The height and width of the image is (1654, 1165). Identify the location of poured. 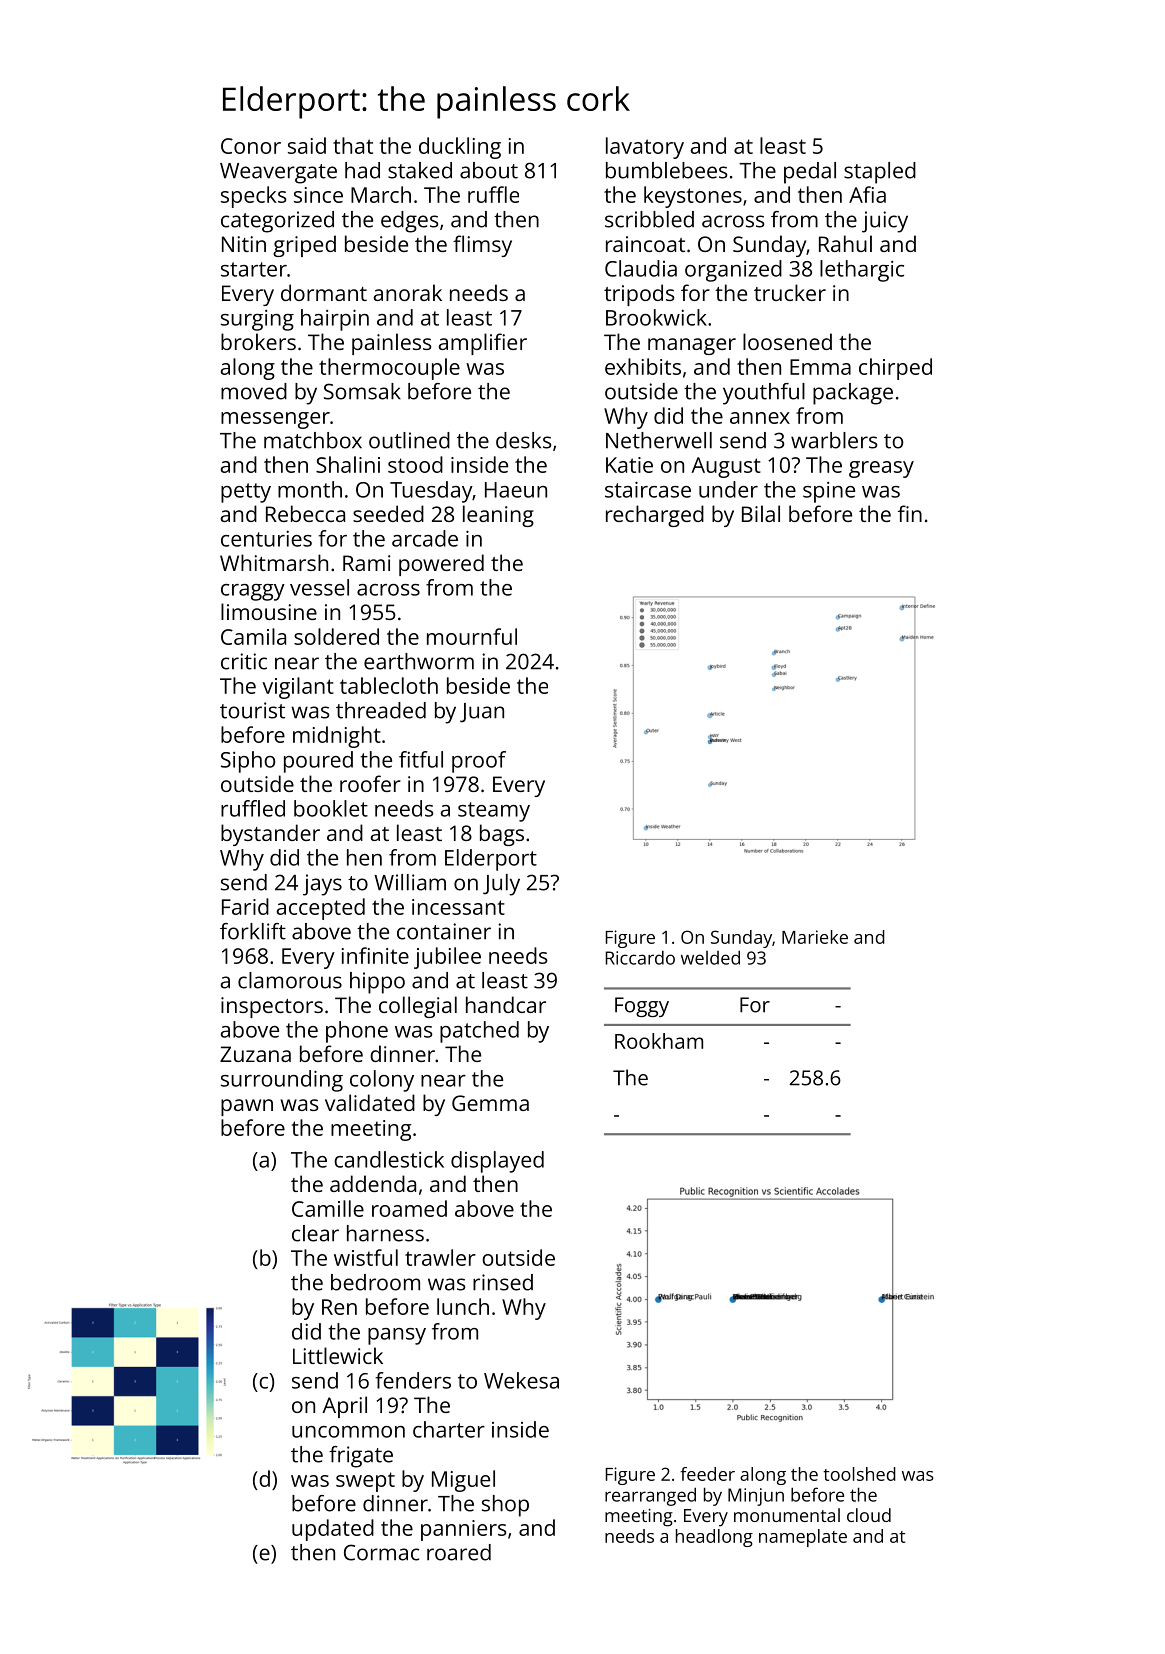
(318, 762).
